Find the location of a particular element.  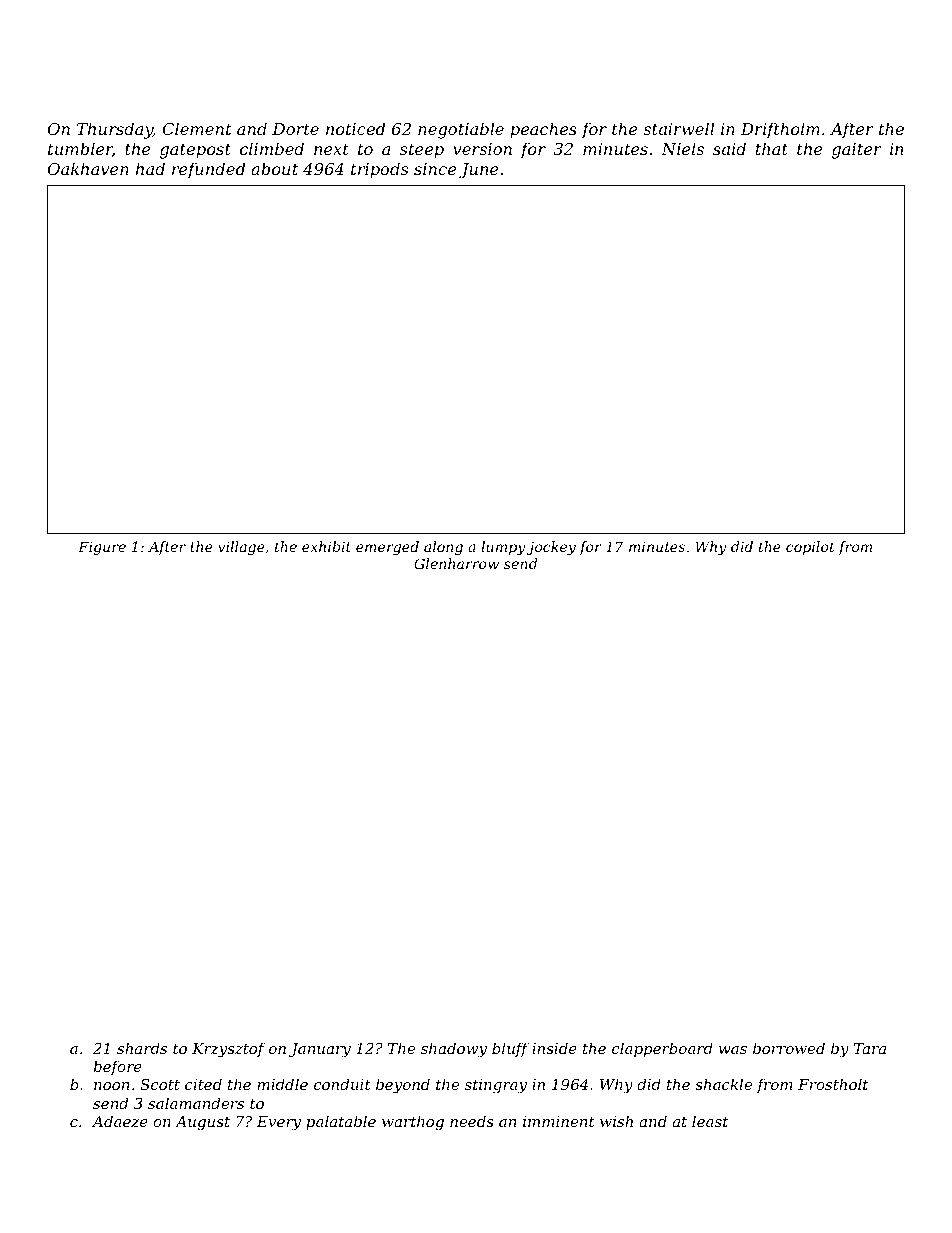

refunded is located at coordinates (208, 170).
